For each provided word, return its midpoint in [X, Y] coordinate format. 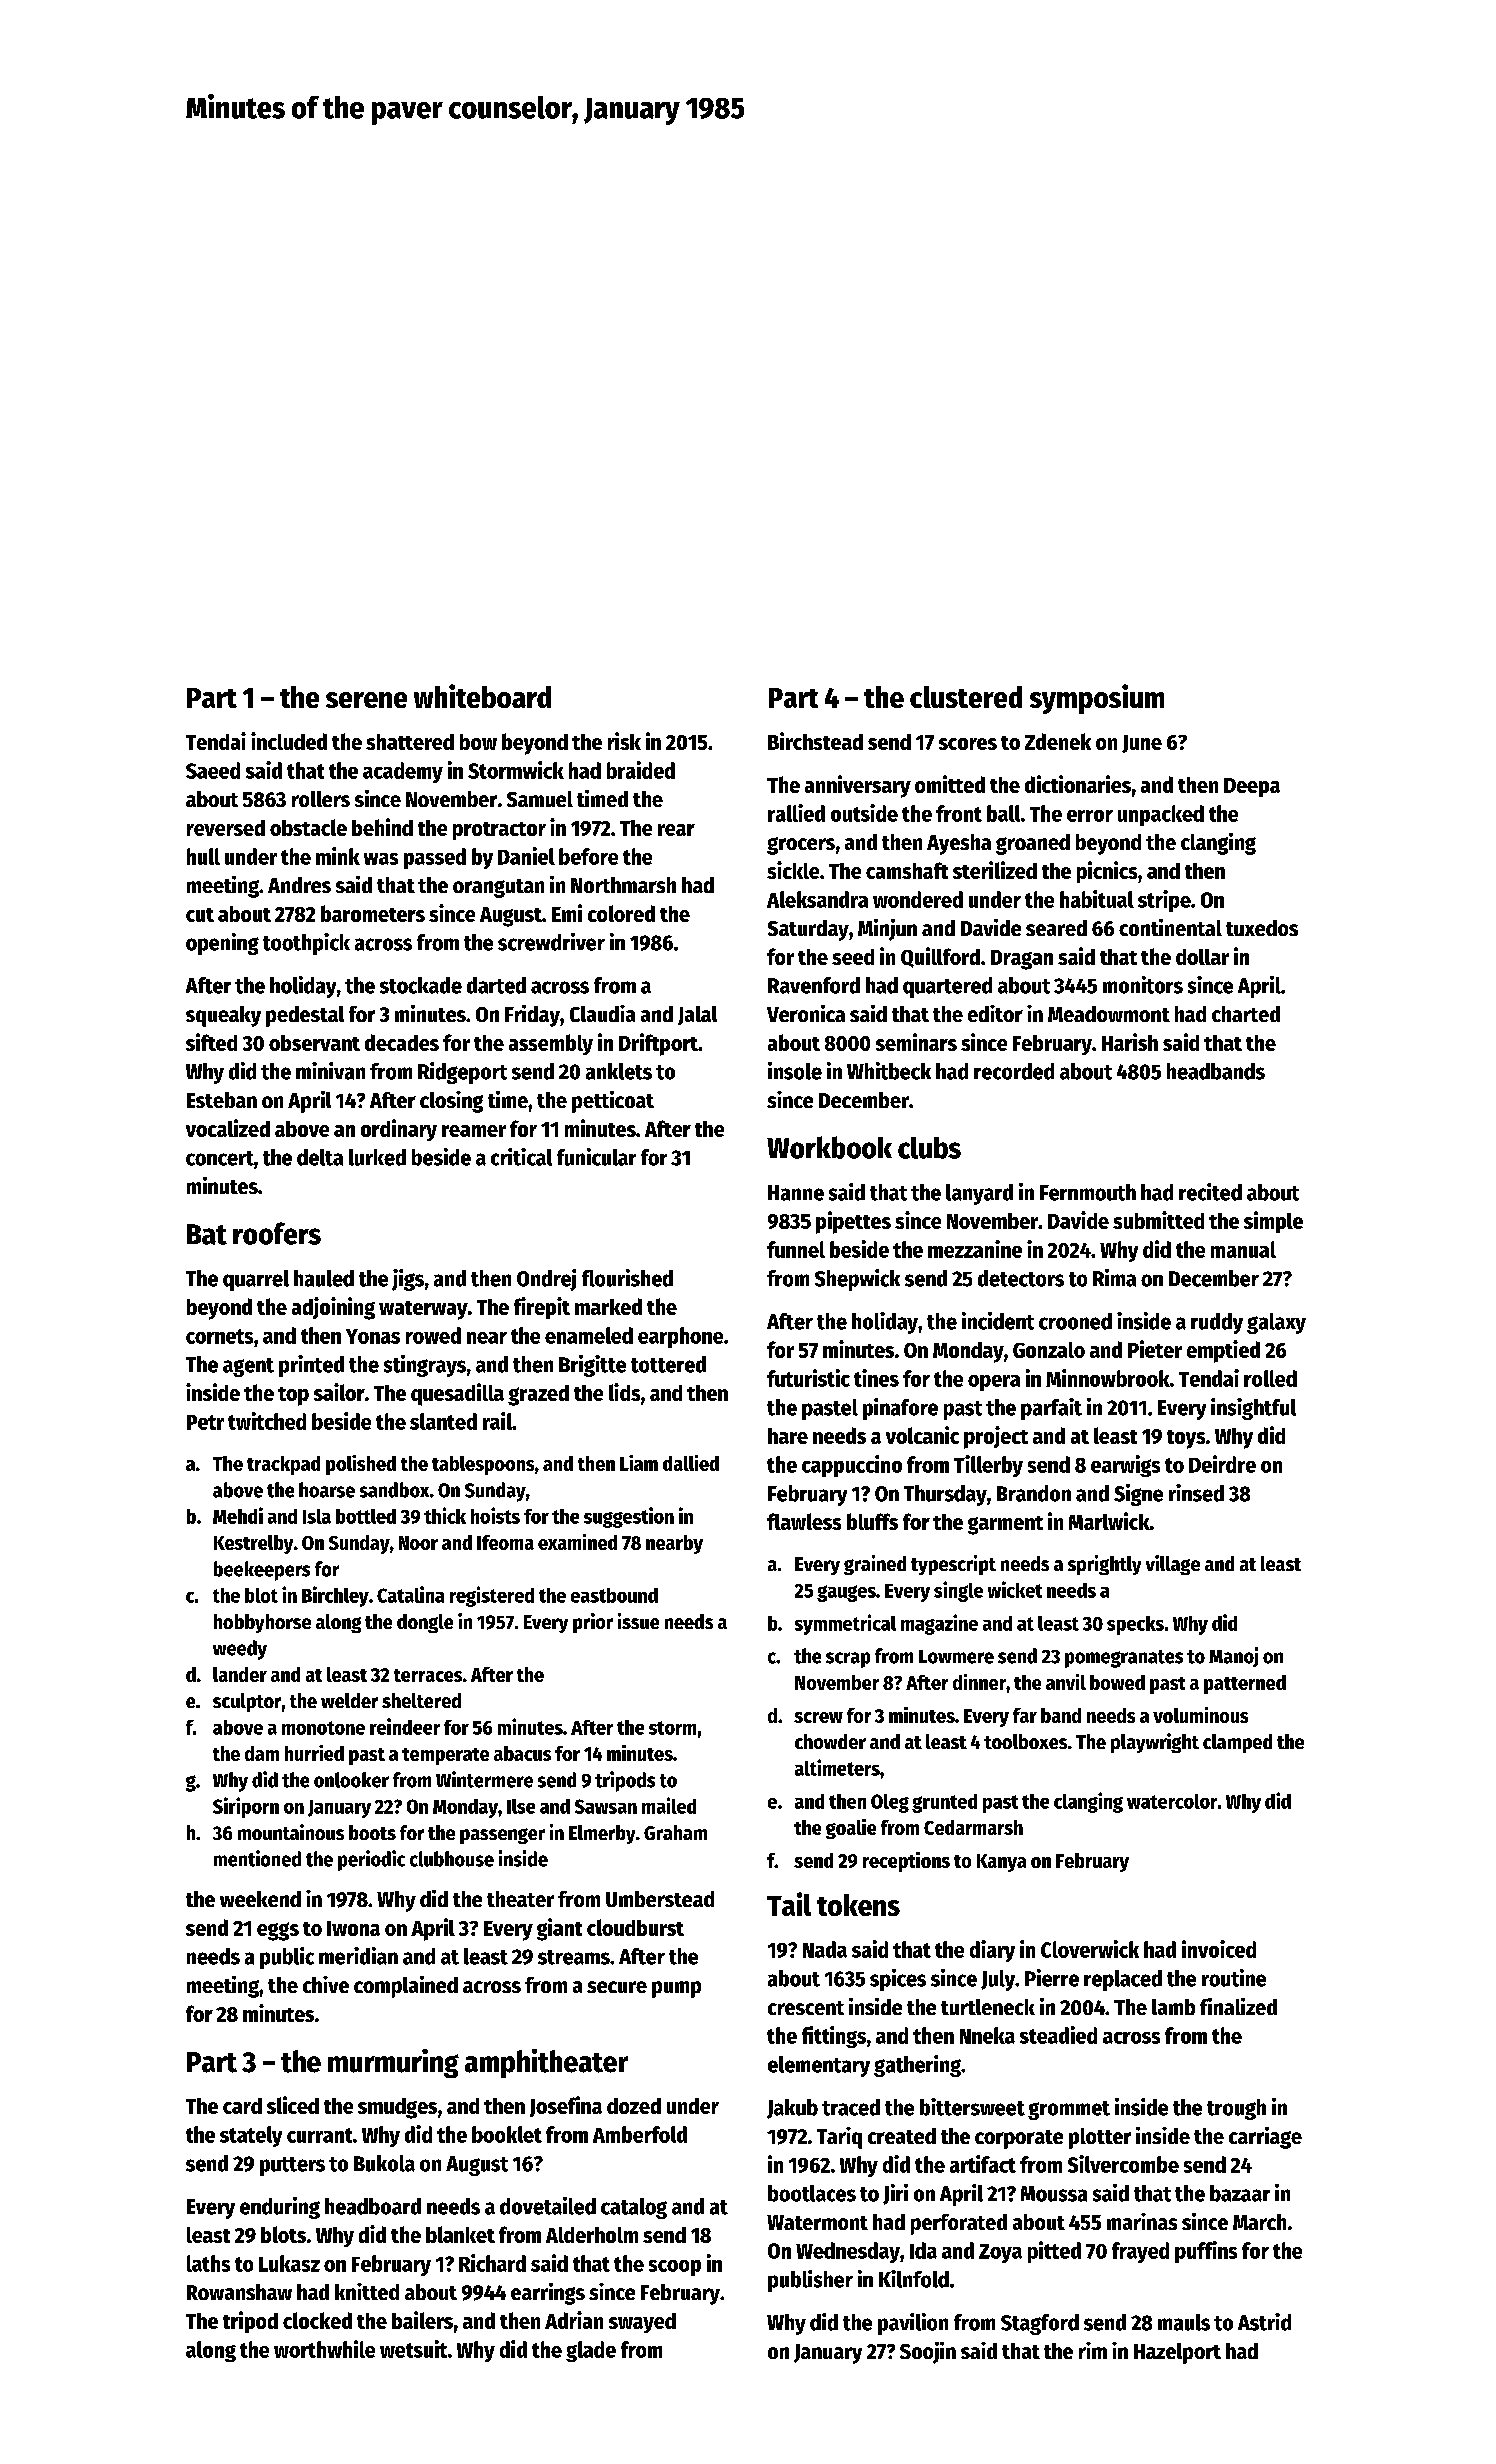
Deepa [1252, 787]
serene [366, 700]
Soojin [928, 2353]
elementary [819, 2066]
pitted [1054, 2252]
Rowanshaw [239, 2292]
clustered [966, 697]
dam [262, 1753]
